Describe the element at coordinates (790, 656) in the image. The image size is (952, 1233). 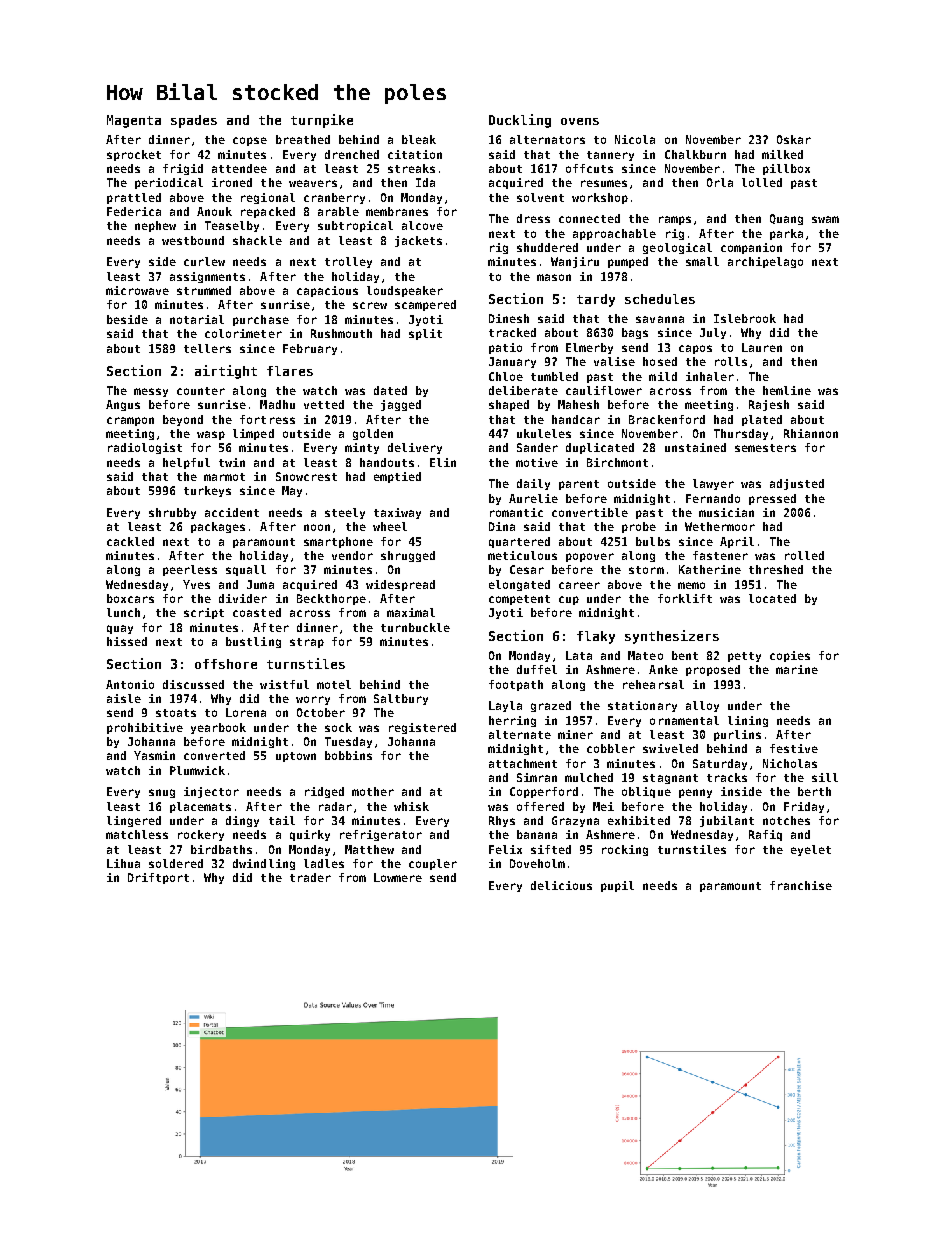
I see `copies` at that location.
